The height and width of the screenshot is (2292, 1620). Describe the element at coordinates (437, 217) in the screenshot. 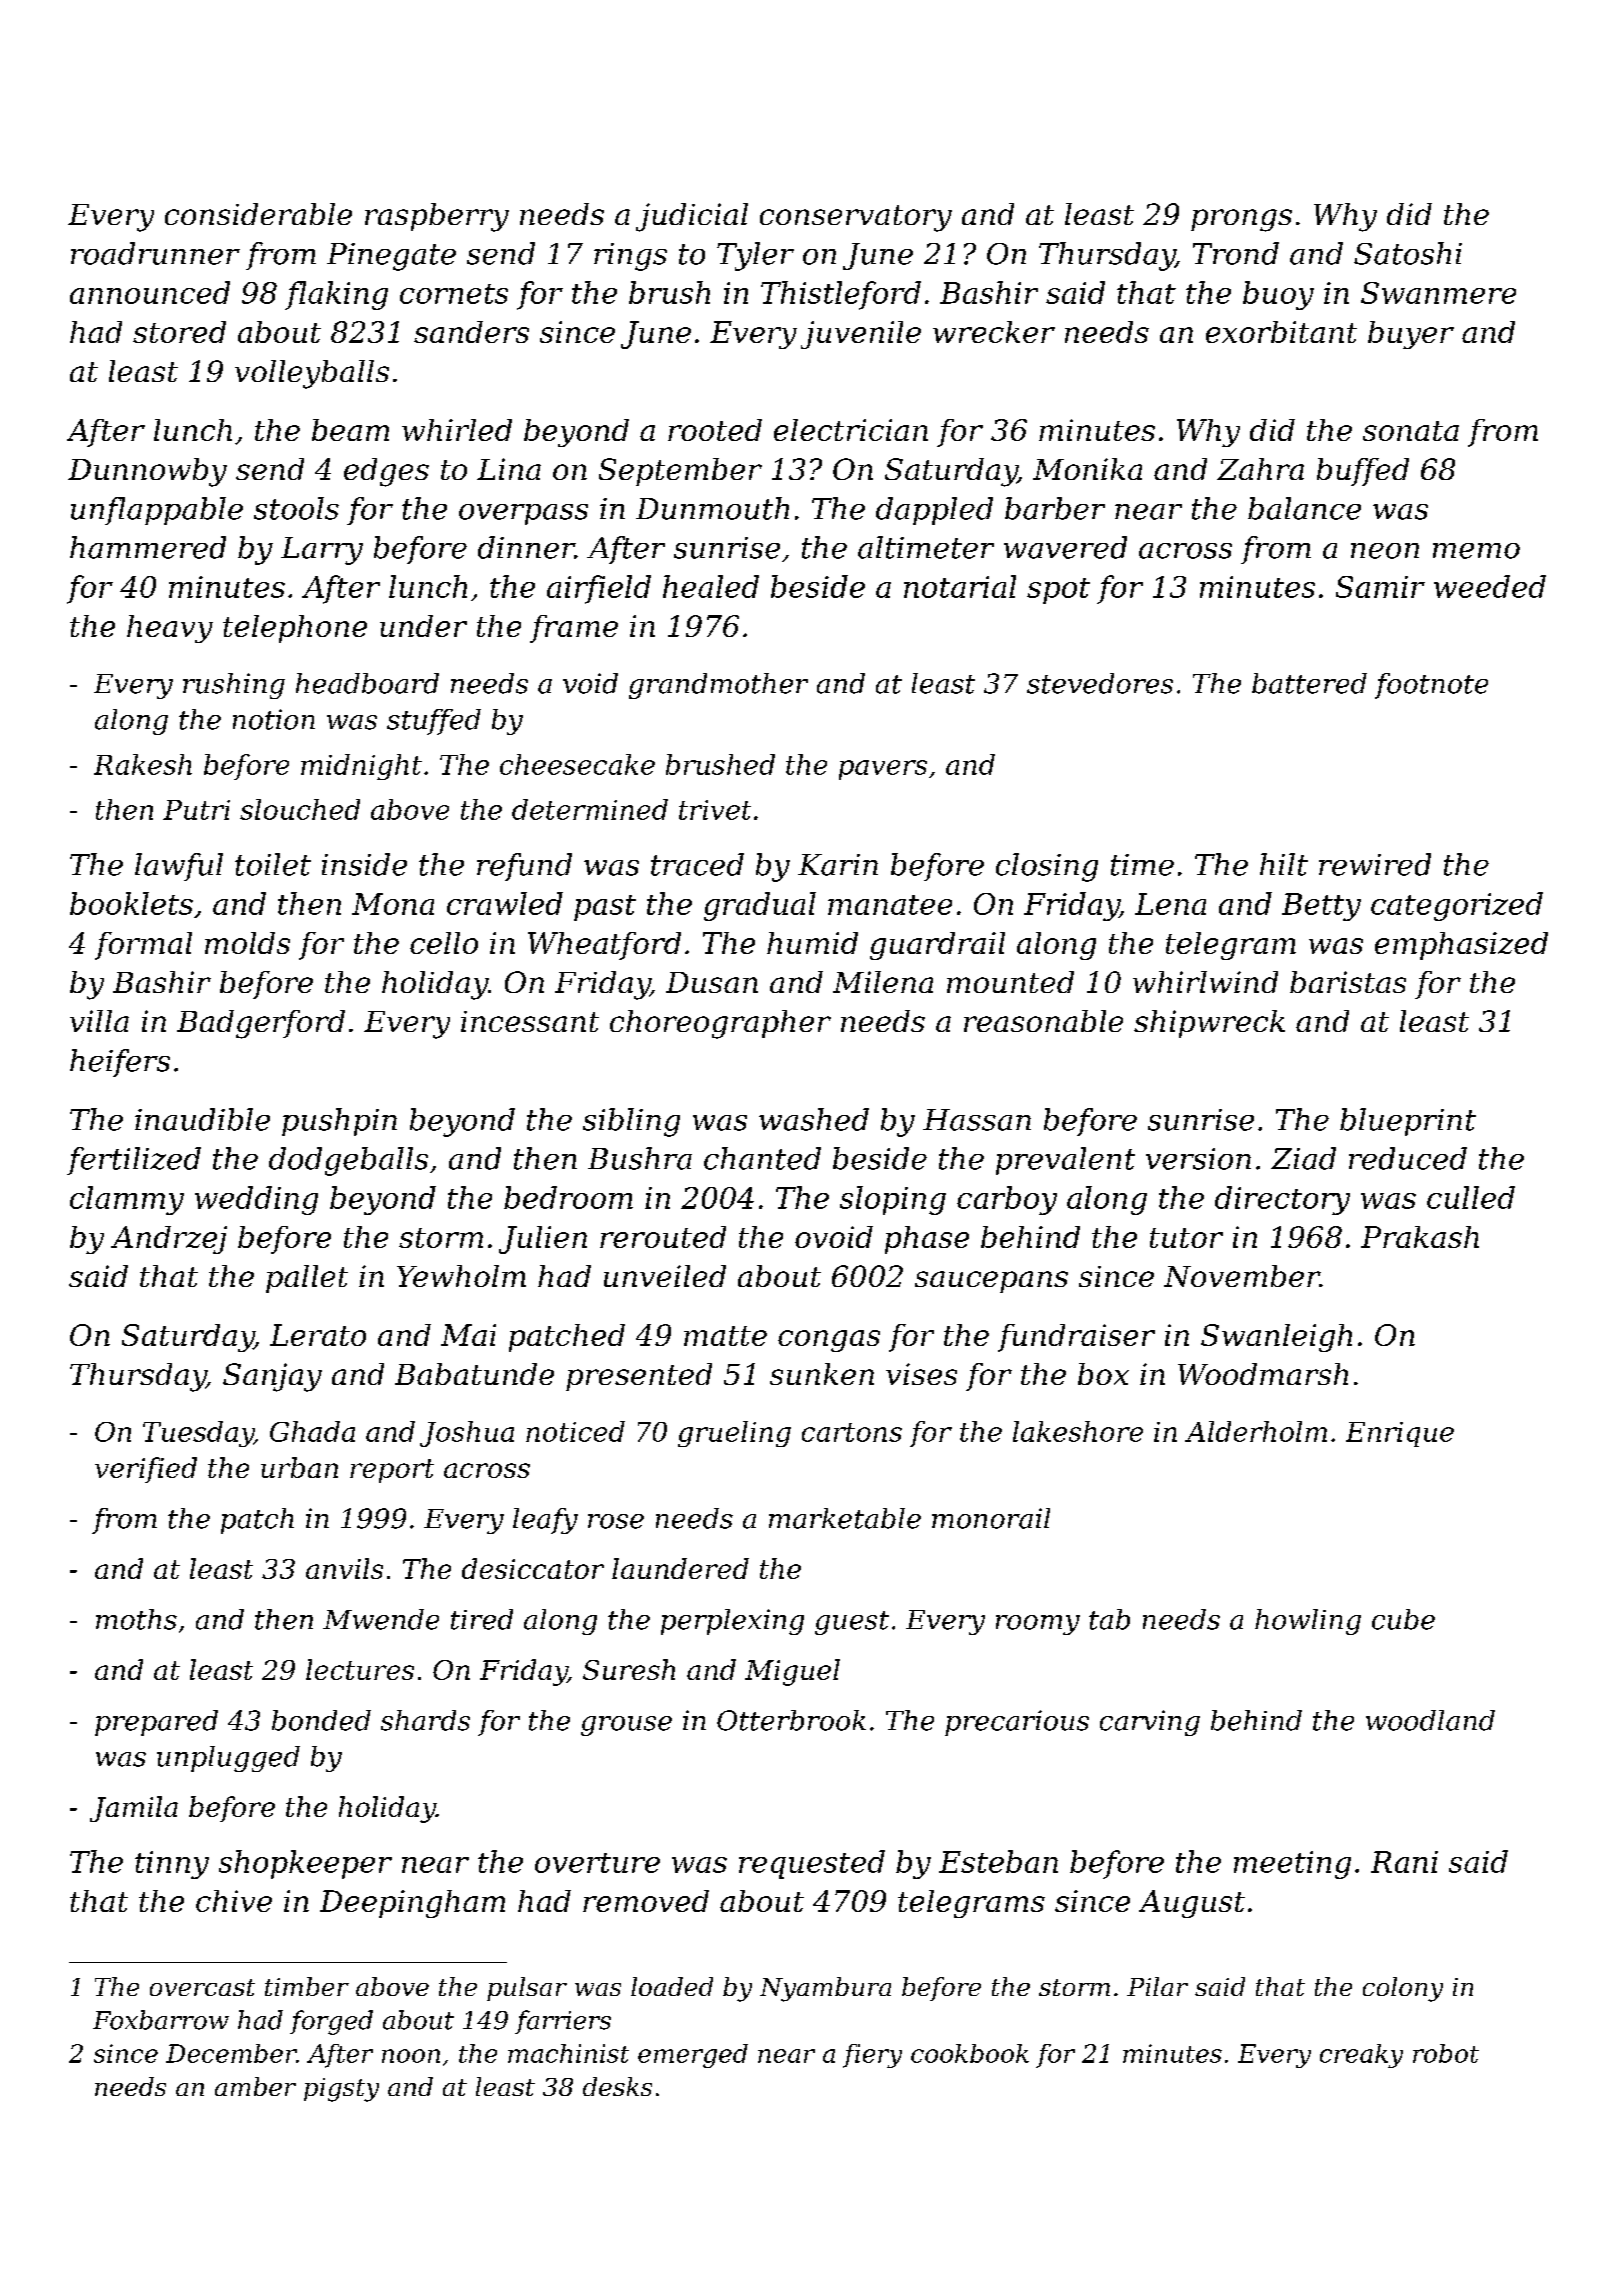

I see `raspberry` at that location.
